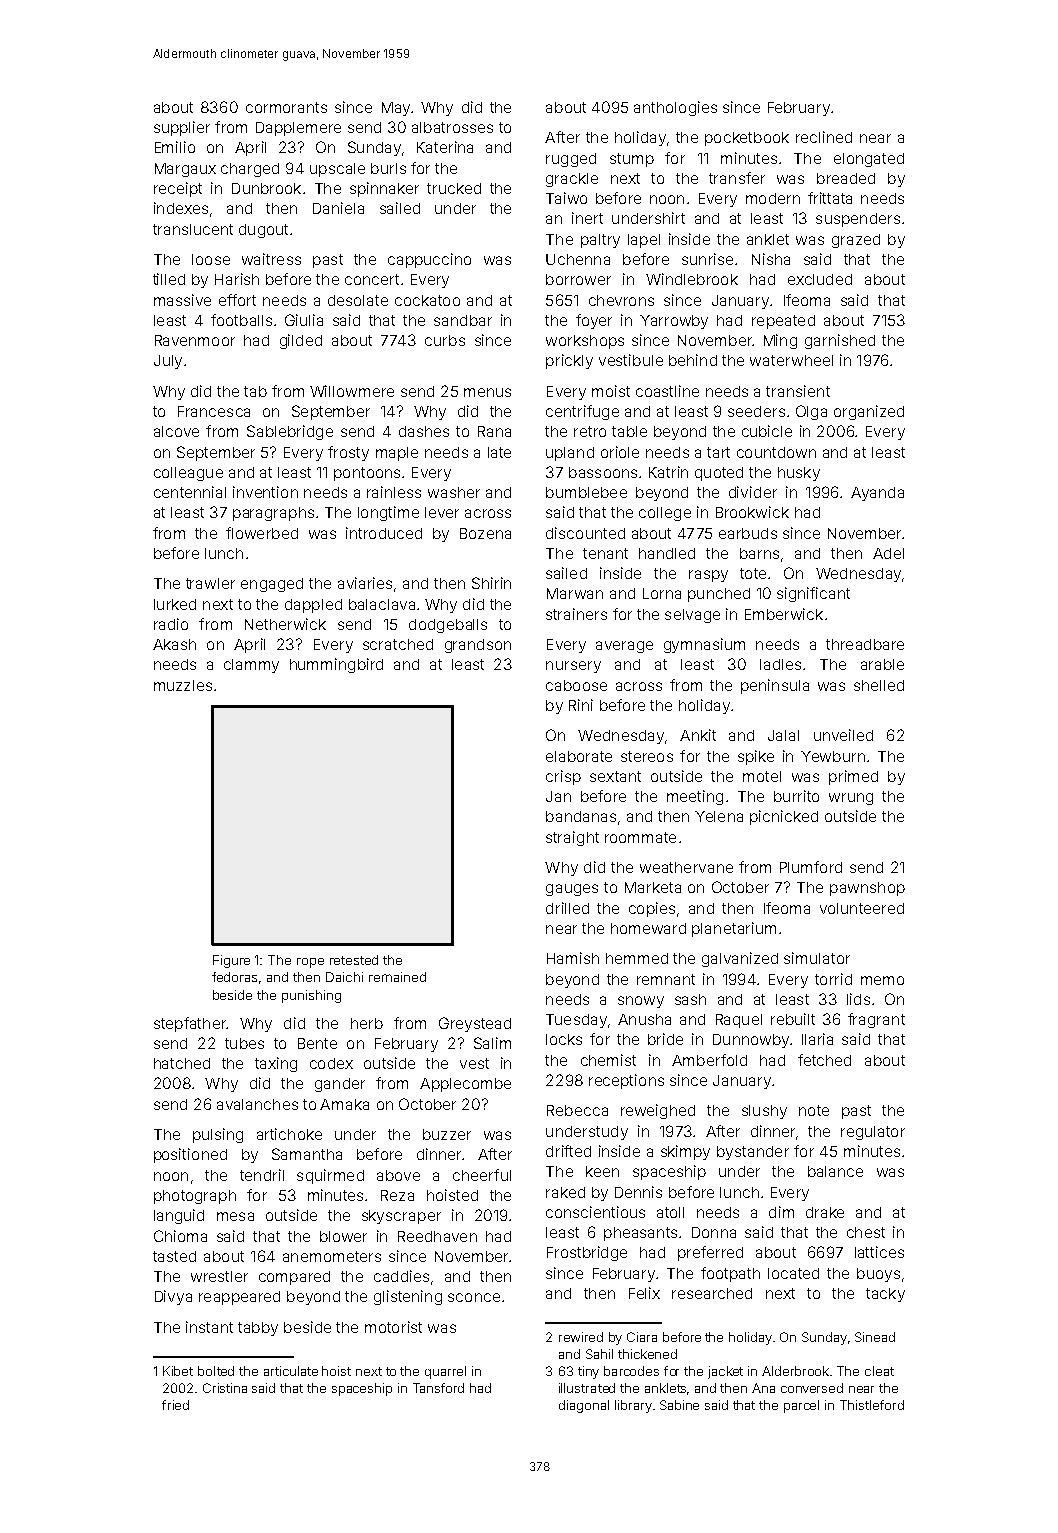  What do you see at coordinates (251, 666) in the page?
I see `clammy` at bounding box center [251, 666].
